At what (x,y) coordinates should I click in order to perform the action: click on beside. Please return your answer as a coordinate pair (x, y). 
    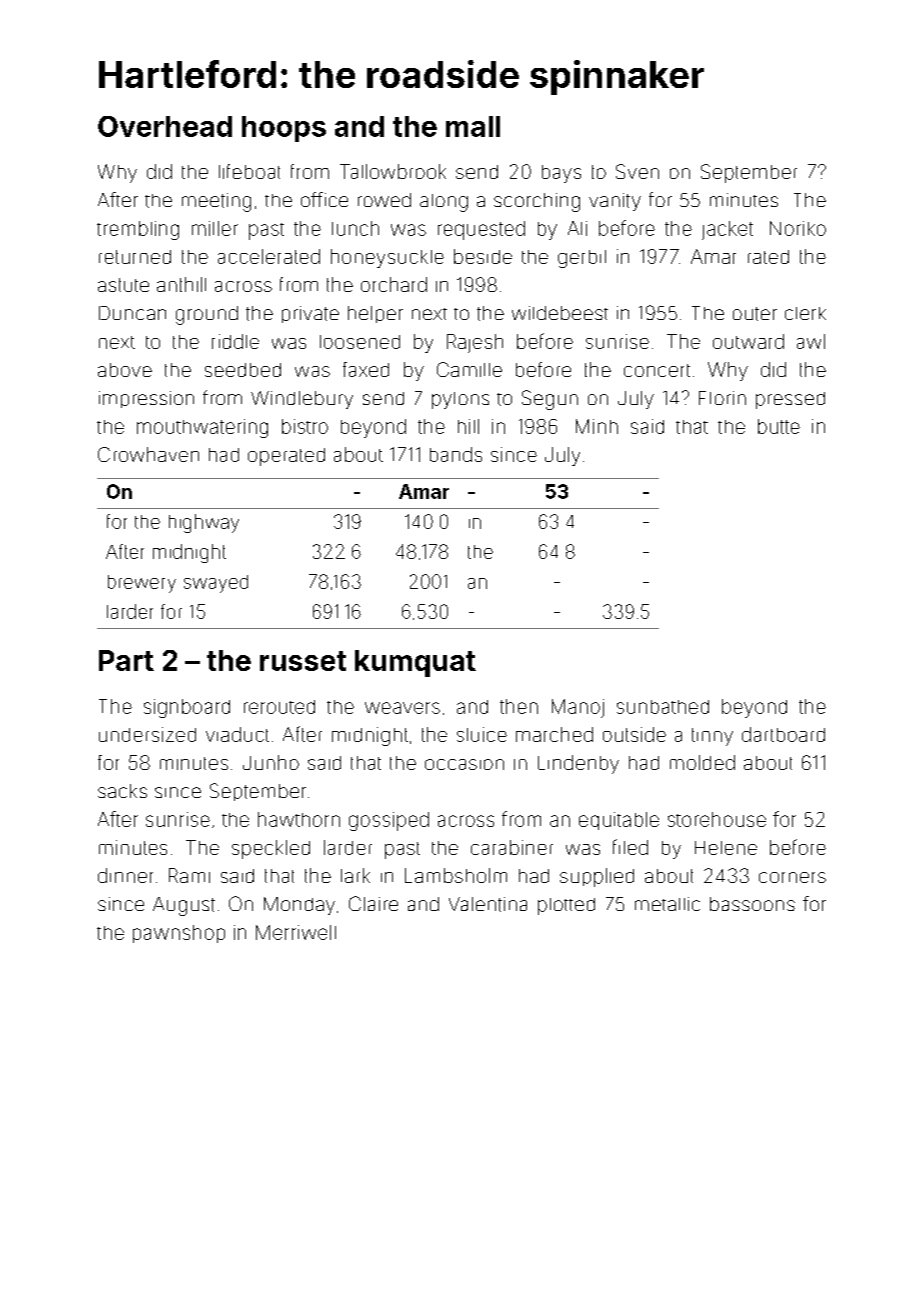
    Looking at the image, I should click on (483, 256).
